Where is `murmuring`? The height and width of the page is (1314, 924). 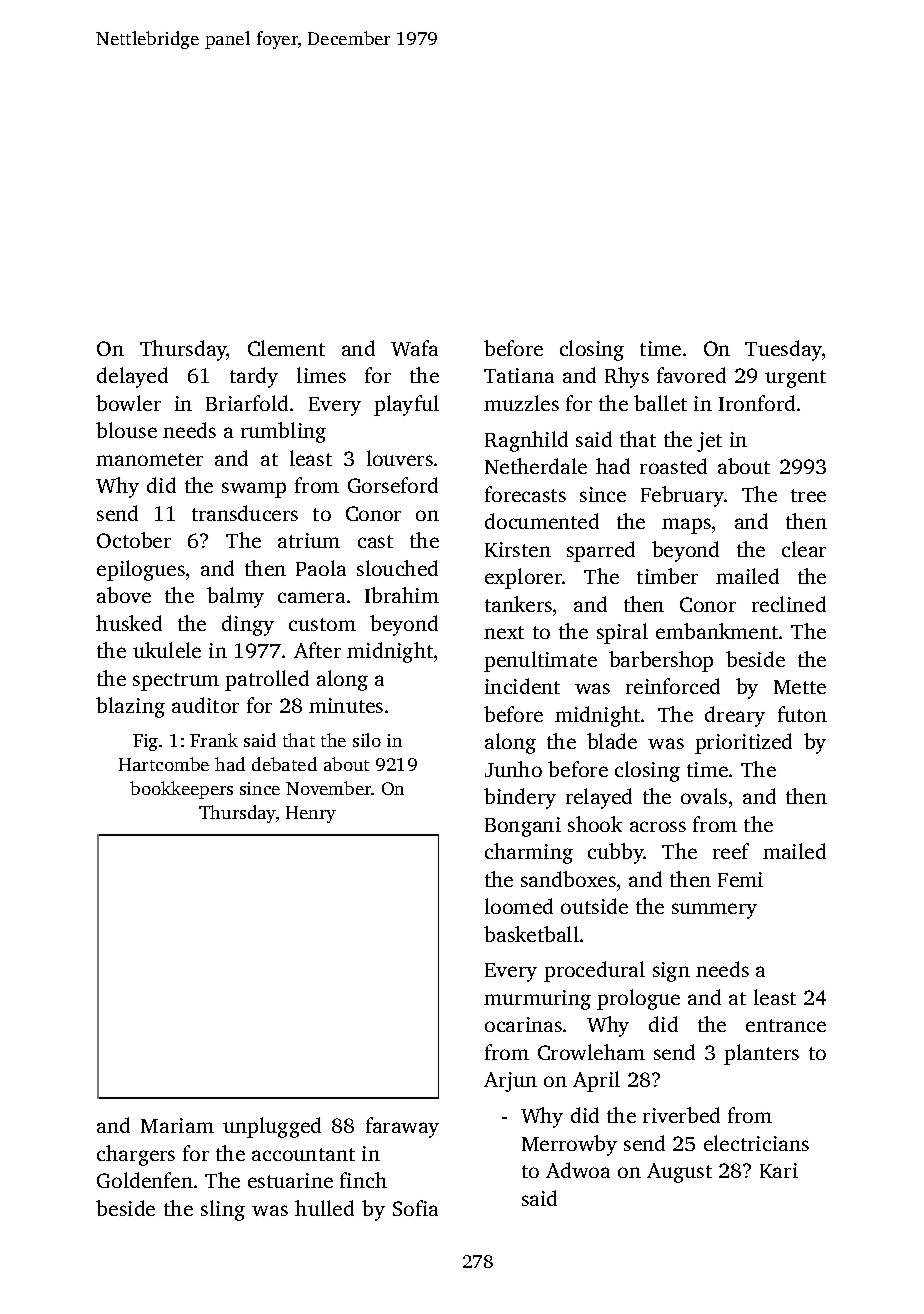 murmuring is located at coordinates (537, 1000).
